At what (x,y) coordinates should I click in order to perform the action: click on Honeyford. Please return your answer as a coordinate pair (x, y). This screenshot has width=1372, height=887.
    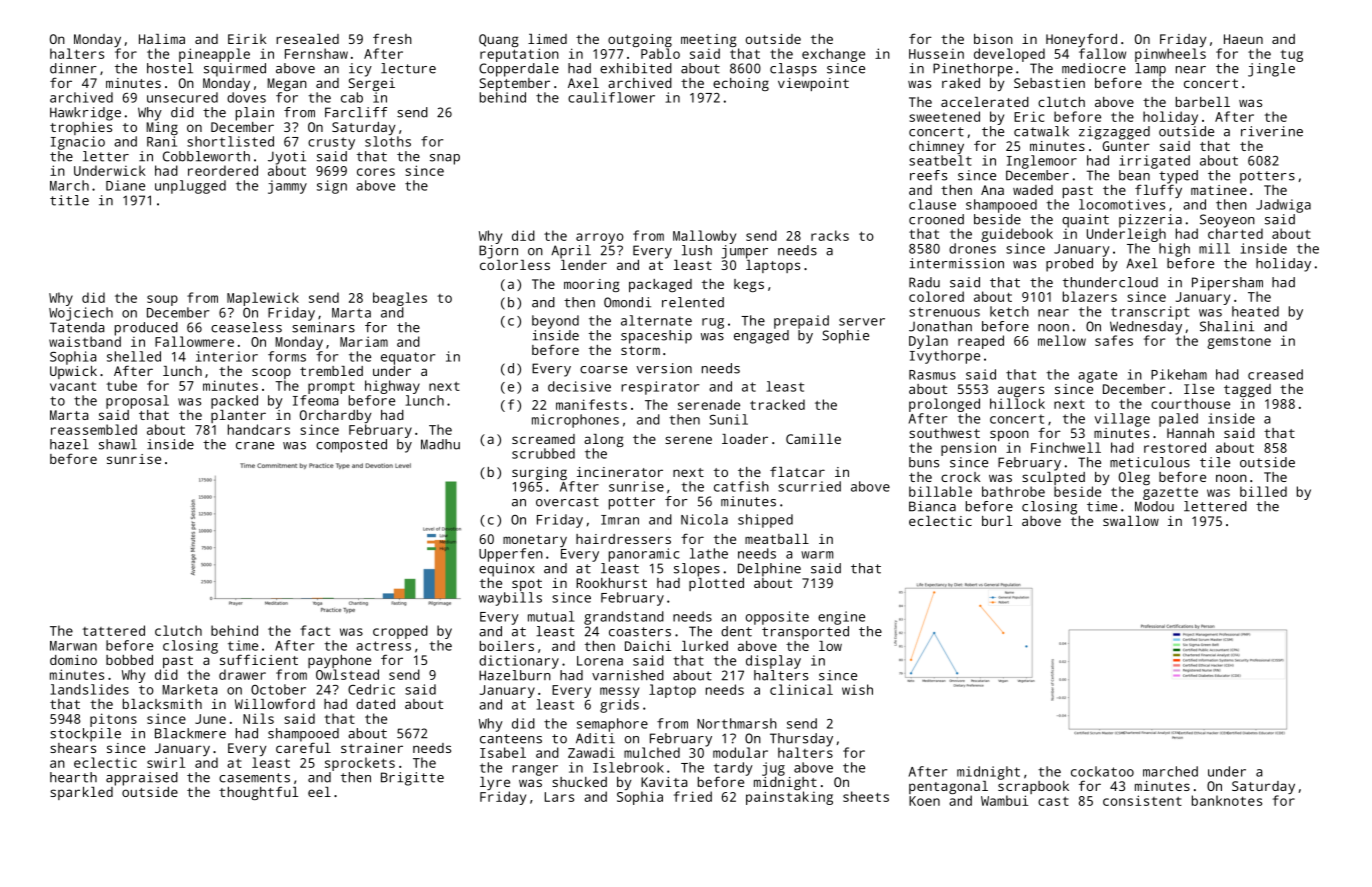
    Looking at the image, I should click on (1081, 40).
